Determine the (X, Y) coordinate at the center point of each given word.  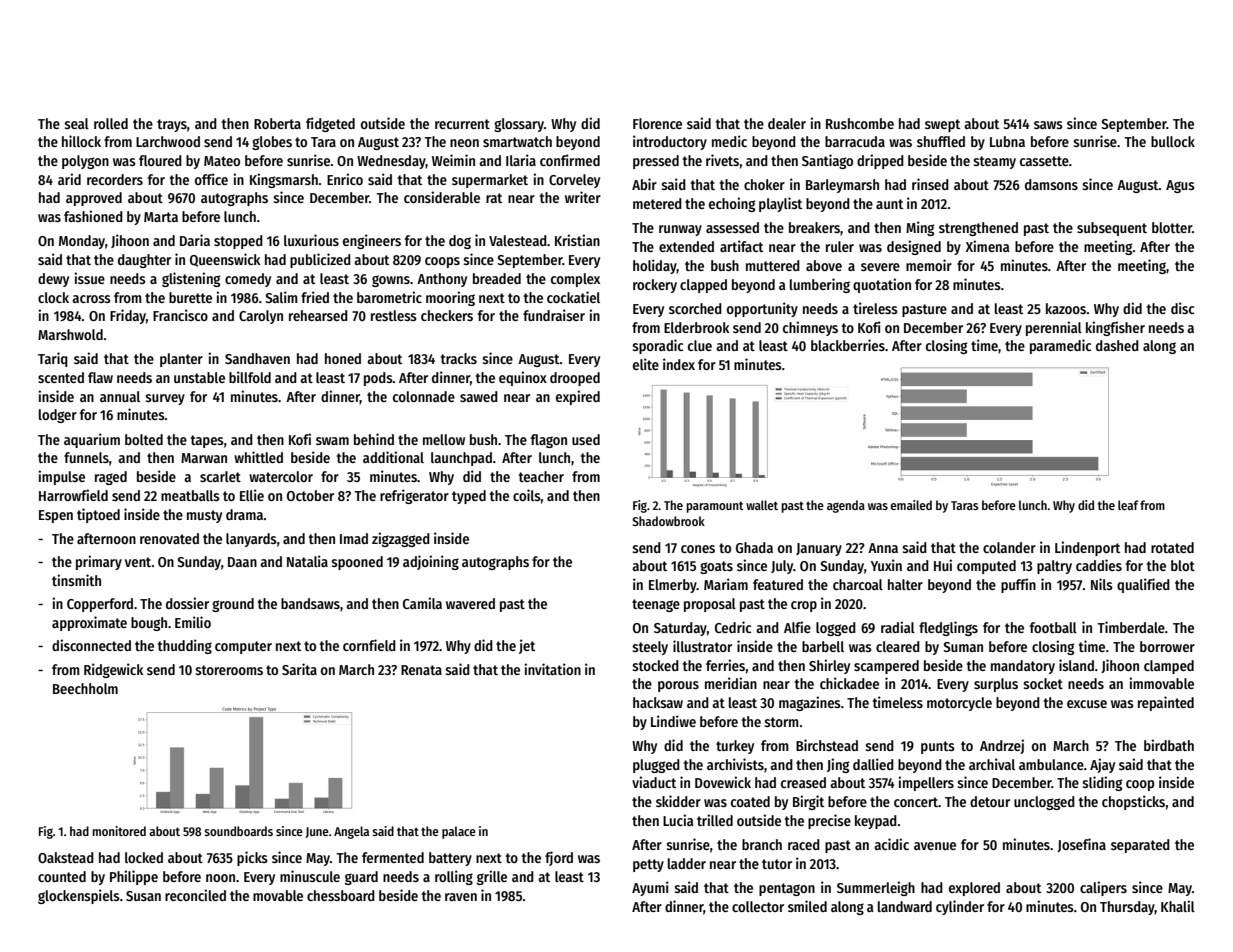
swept (942, 125)
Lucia (678, 820)
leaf (1128, 505)
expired (578, 397)
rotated (1172, 547)
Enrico (345, 179)
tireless (875, 308)
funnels (86, 457)
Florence (657, 123)
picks (252, 858)
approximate (89, 623)
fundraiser (554, 315)
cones (698, 549)
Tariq (53, 359)
